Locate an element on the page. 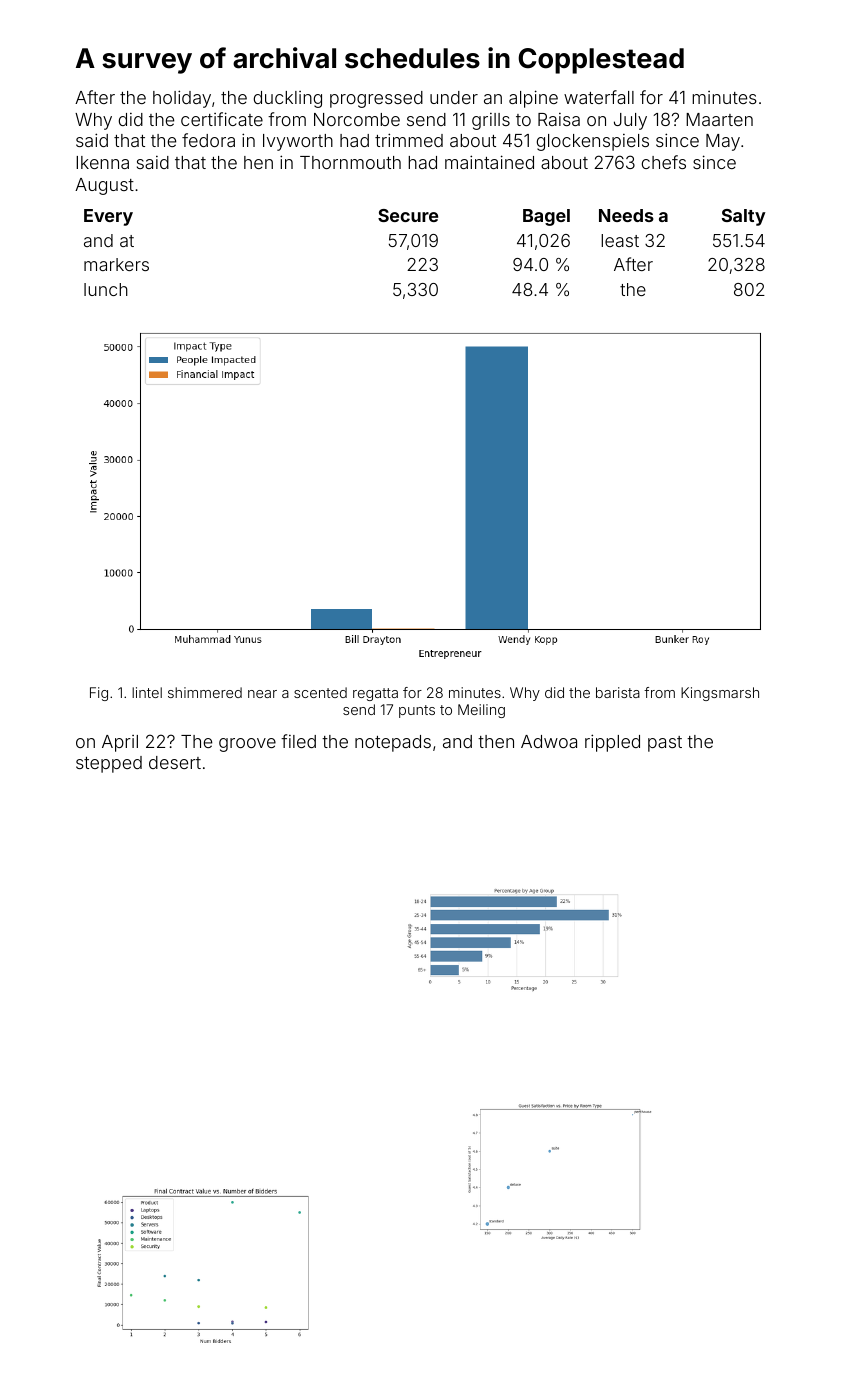  holiday is located at coordinates (182, 99).
